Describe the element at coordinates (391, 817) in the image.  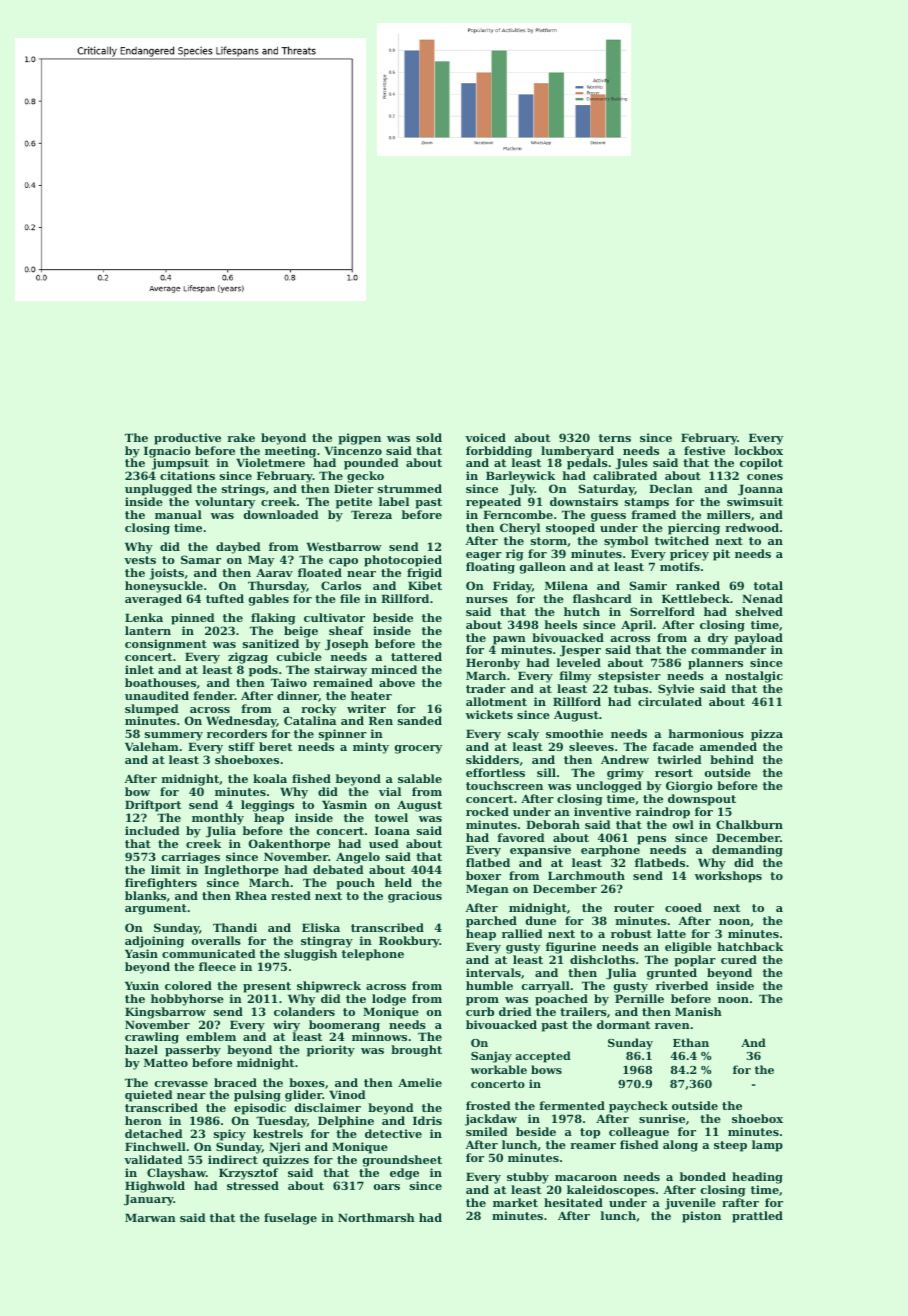
I see `towel` at that location.
